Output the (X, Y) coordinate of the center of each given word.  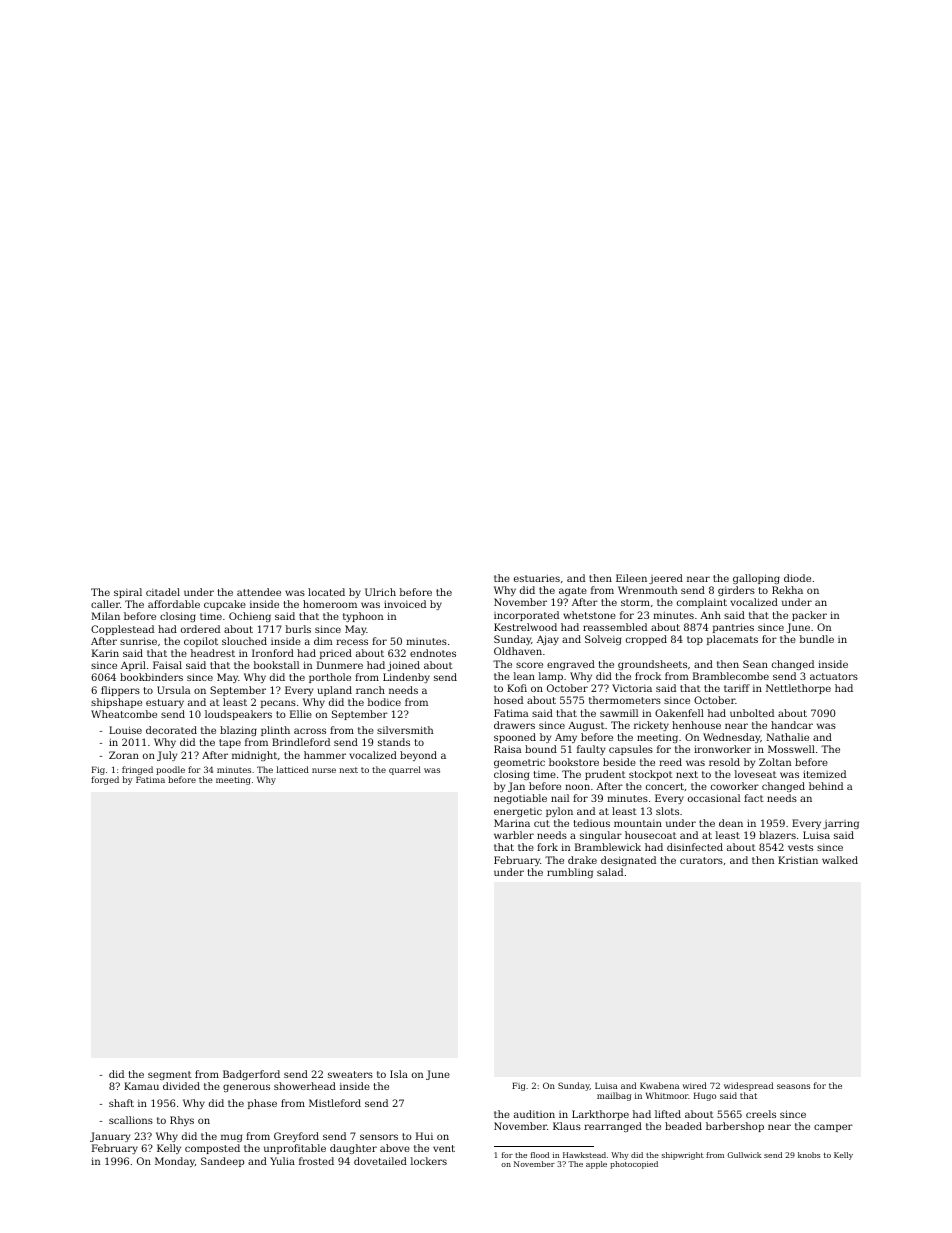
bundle (817, 639)
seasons (793, 1086)
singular (601, 836)
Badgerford (251, 1075)
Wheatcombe (124, 714)
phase (262, 1104)
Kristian (798, 860)
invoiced (405, 604)
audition (534, 1114)
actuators (834, 676)
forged (105, 780)
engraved (571, 665)
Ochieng (250, 617)
